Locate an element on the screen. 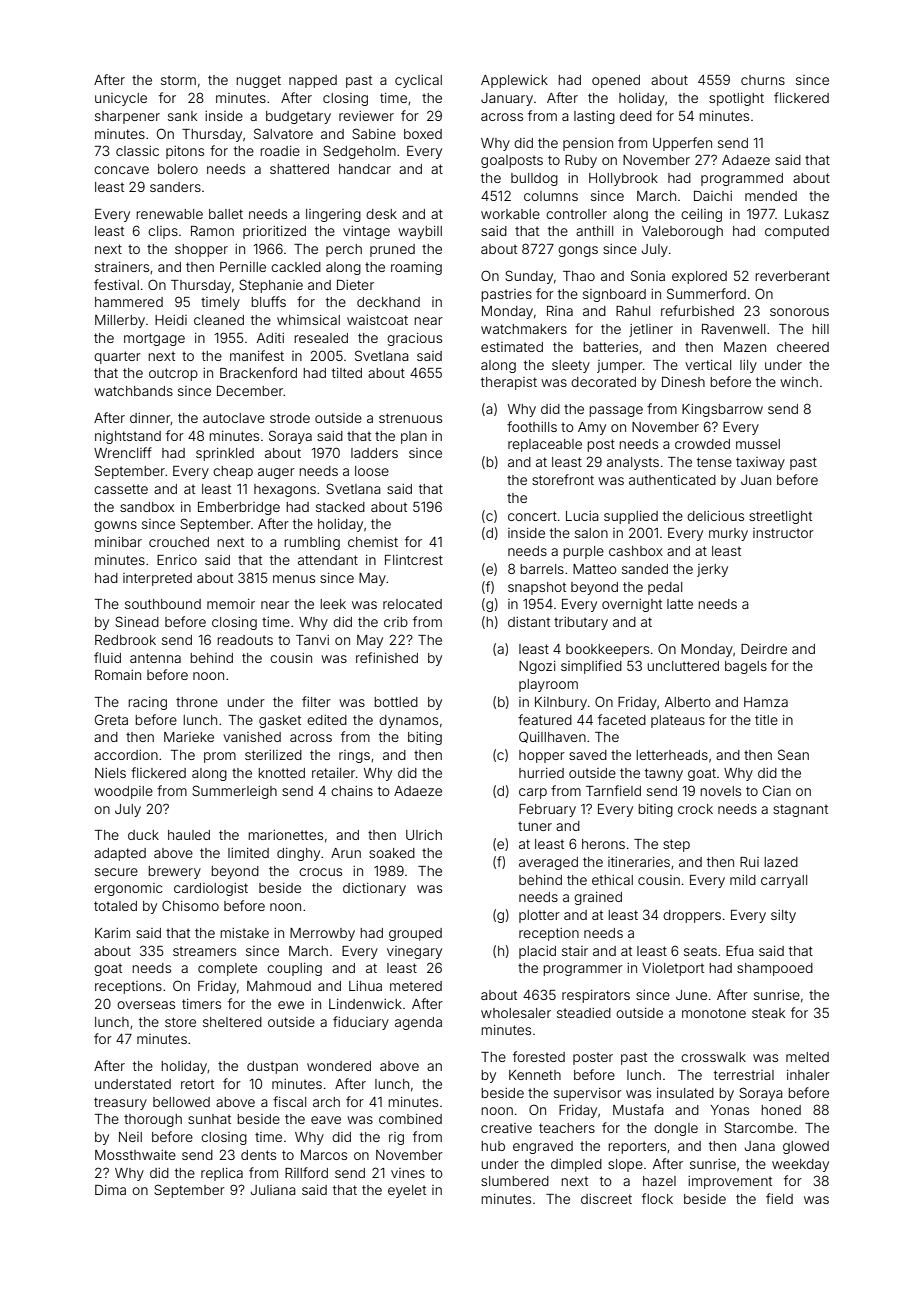 The width and height of the screenshot is (924, 1308). reverberant is located at coordinates (792, 276).
